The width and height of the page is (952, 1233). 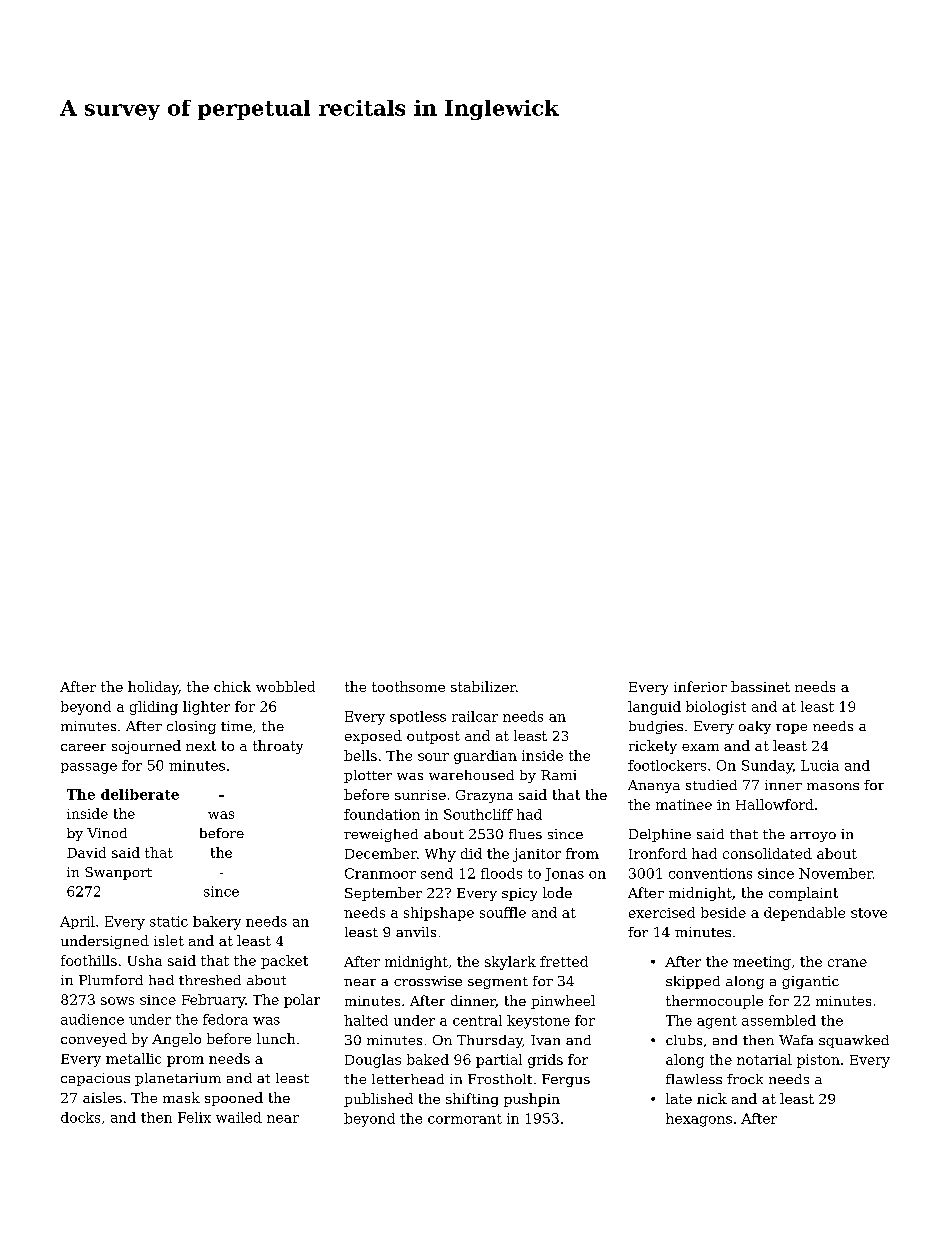 I want to click on Rami, so click(x=558, y=775).
